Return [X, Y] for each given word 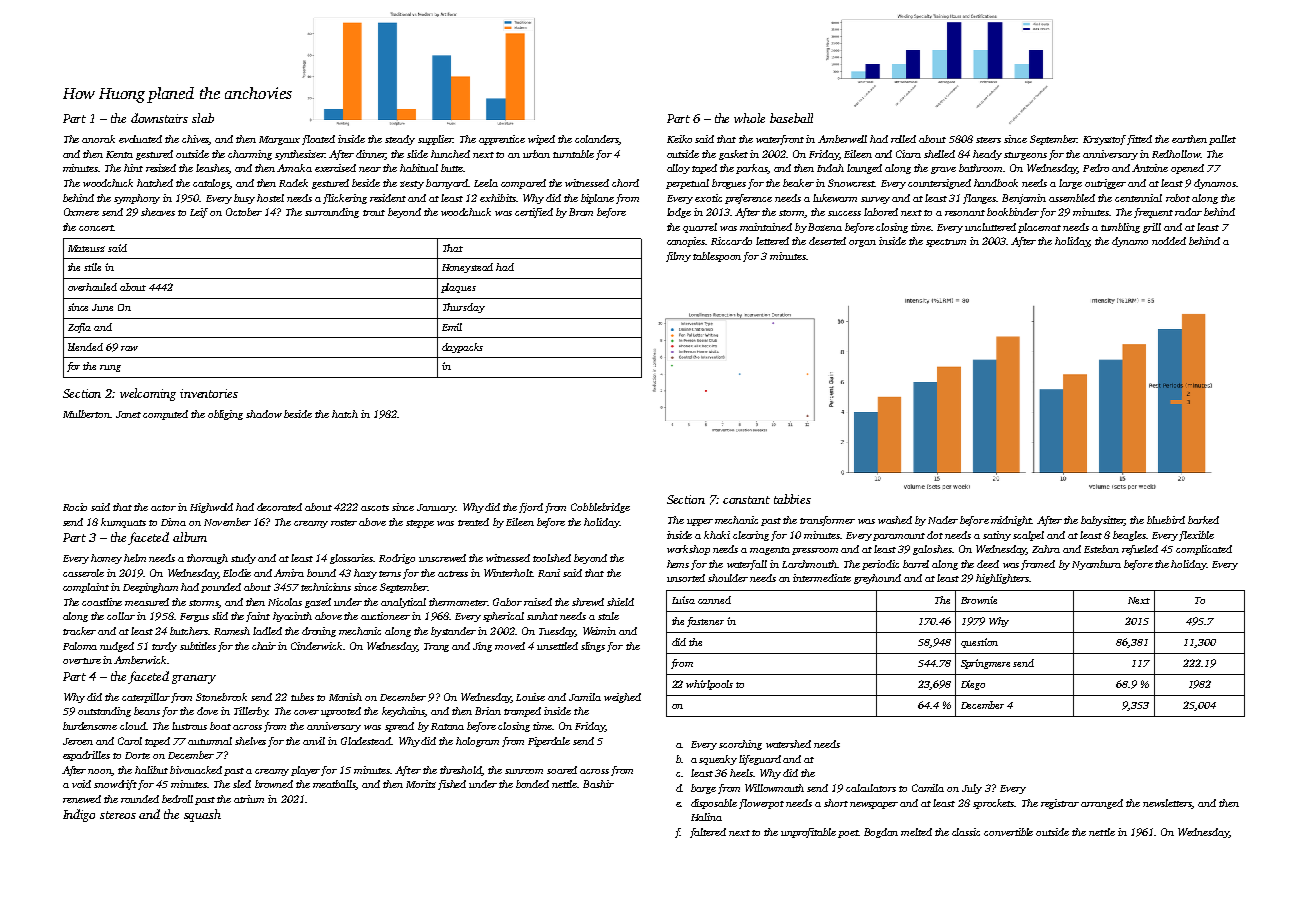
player [305, 771]
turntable [573, 154]
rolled [903, 139]
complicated [1204, 550]
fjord [531, 508]
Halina [706, 817]
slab [203, 118]
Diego [973, 685]
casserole [83, 573]
